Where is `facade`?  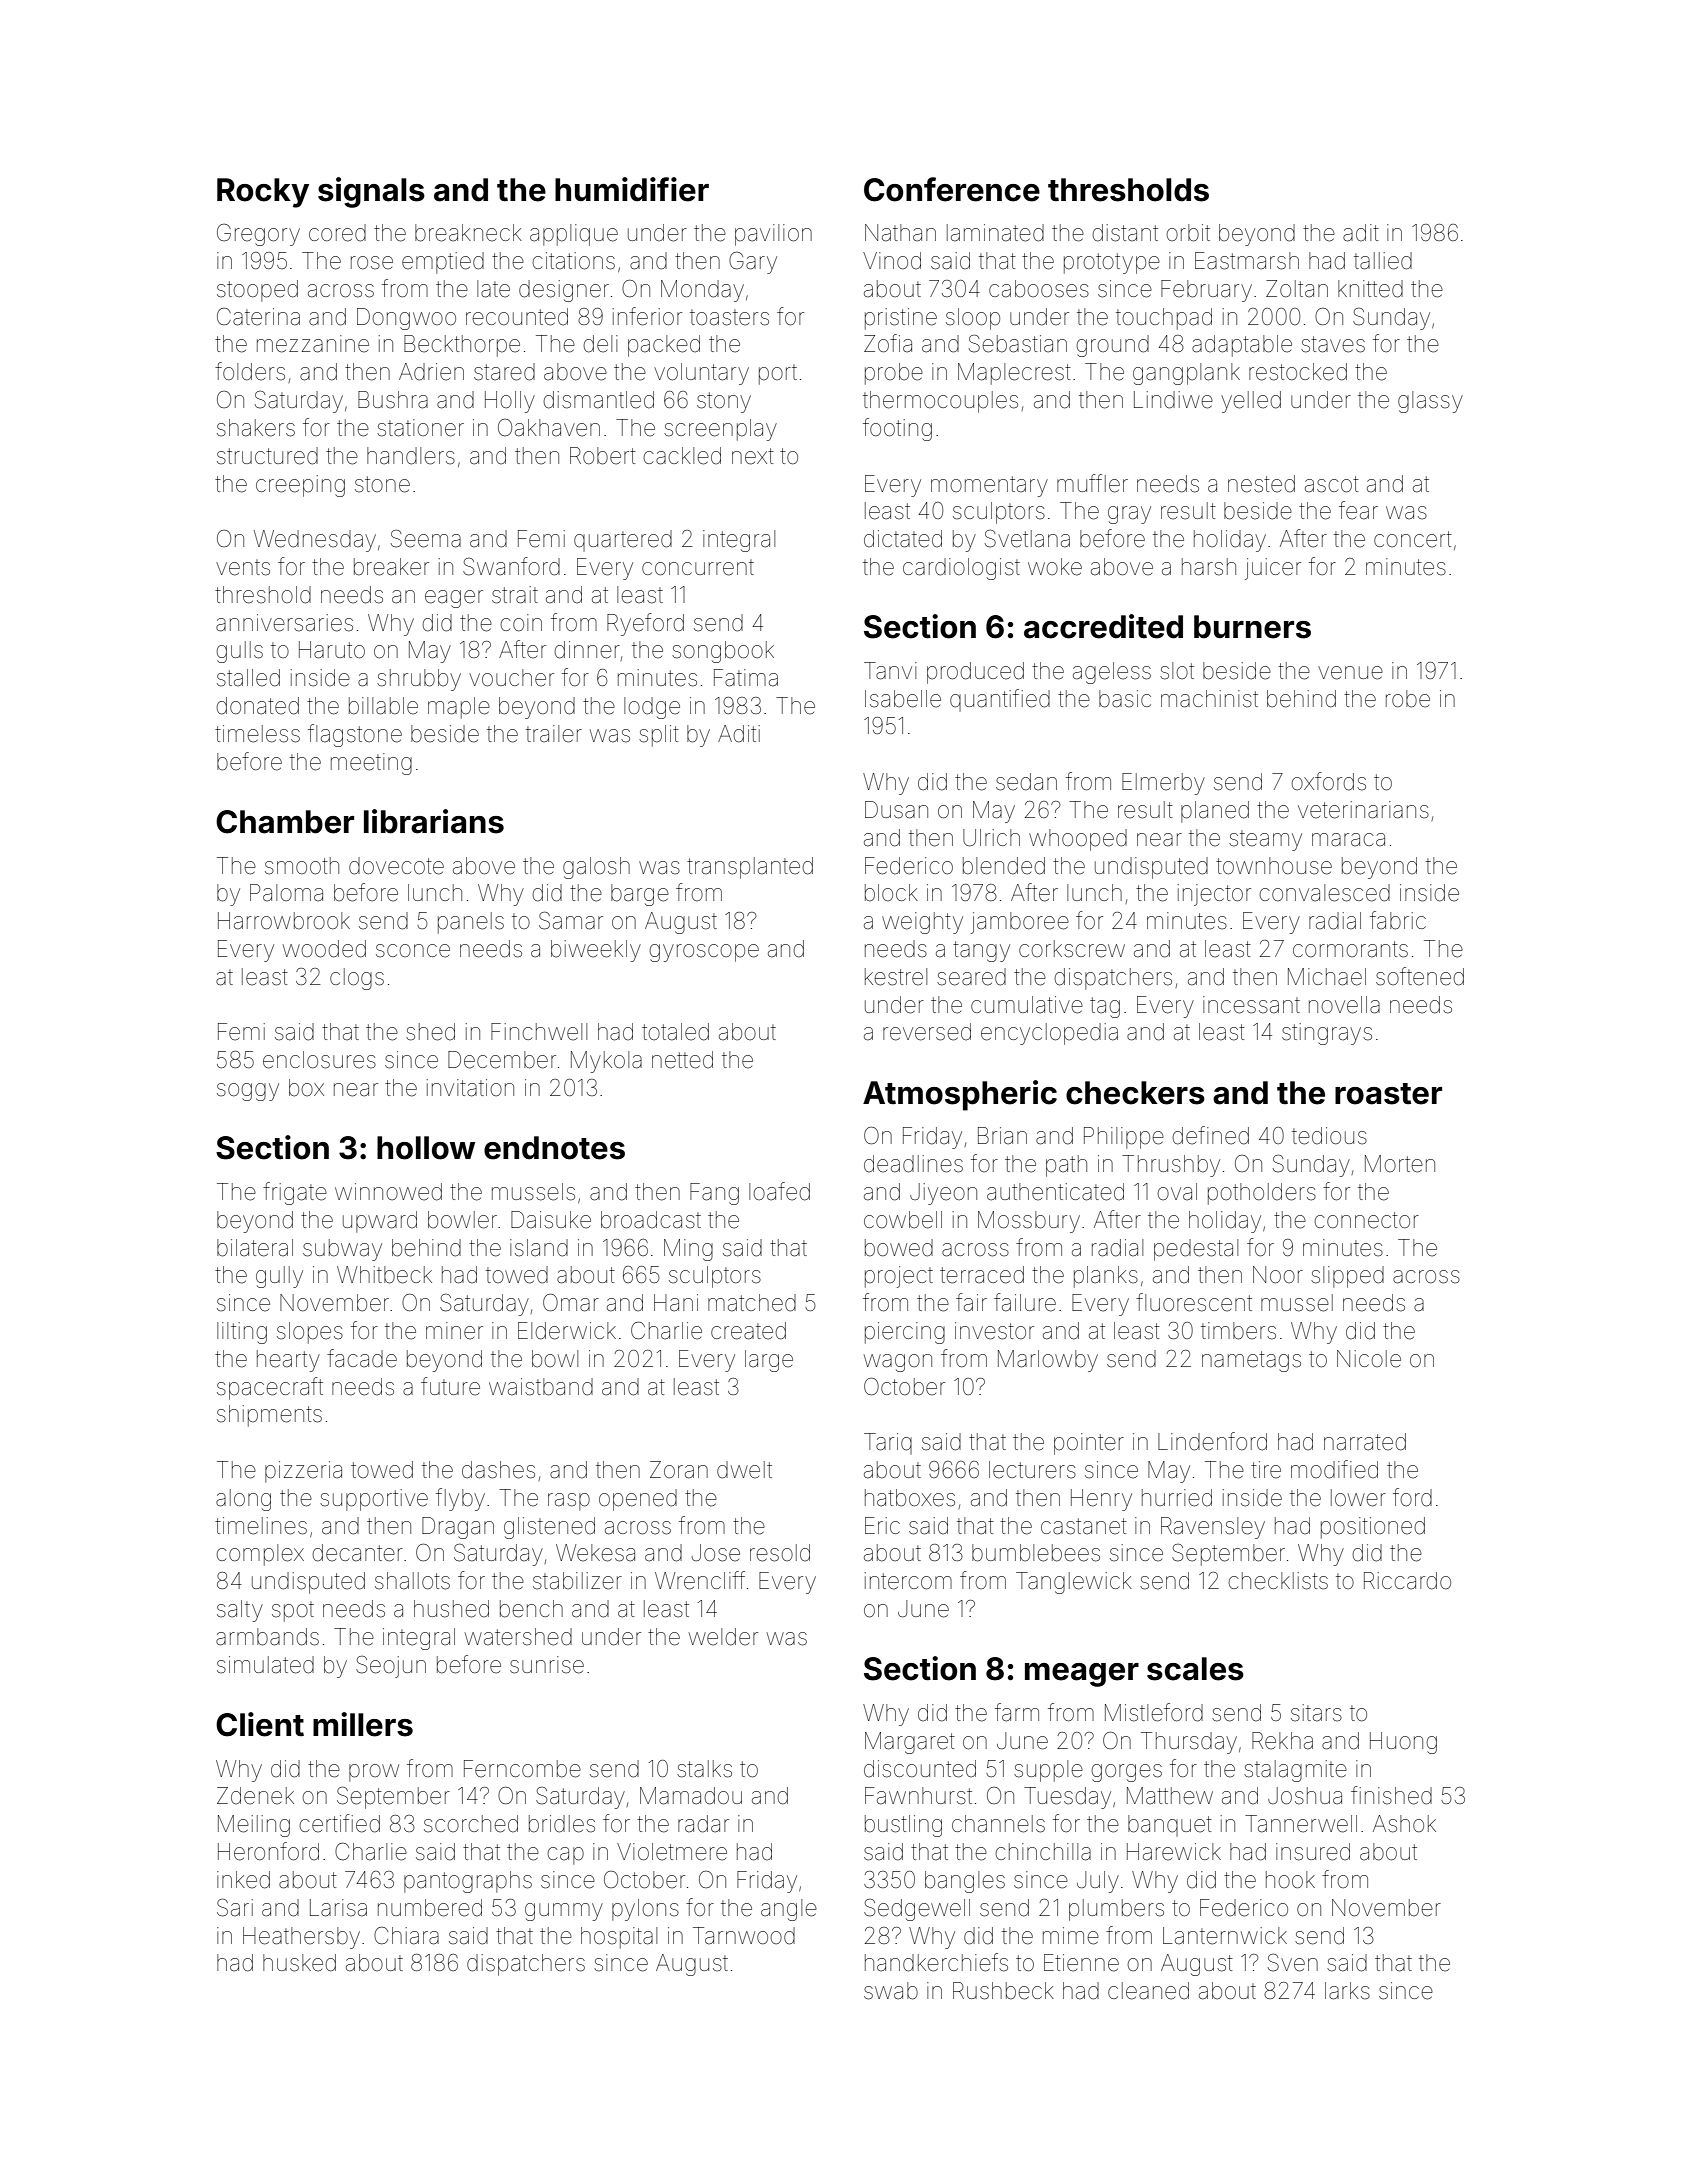
facade is located at coordinates (362, 1358).
